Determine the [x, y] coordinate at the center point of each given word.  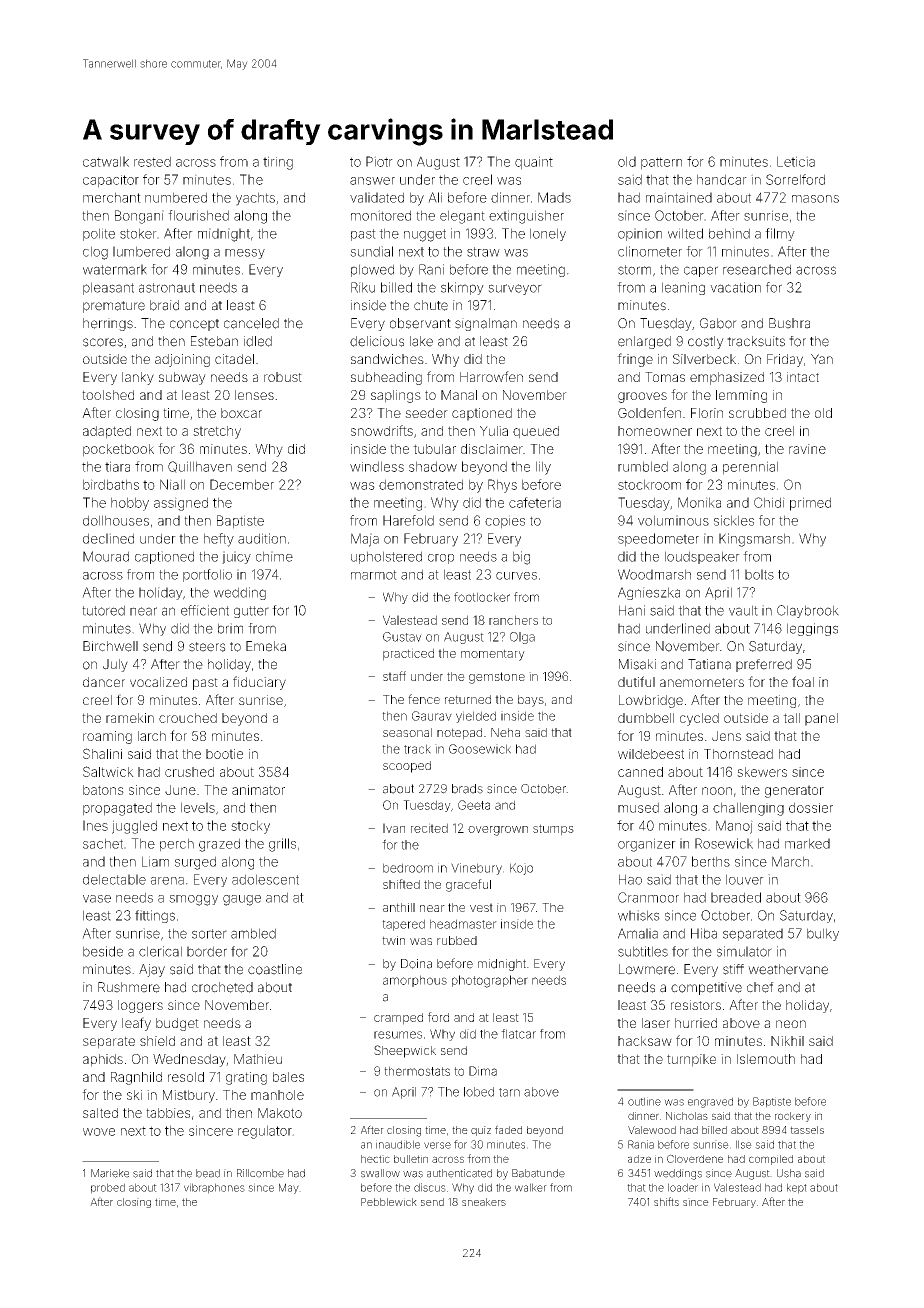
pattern [661, 163]
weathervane [788, 969]
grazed [219, 845]
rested [152, 161]
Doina [416, 964]
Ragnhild [136, 1078]
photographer [490, 981]
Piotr [379, 161]
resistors [696, 1005]
